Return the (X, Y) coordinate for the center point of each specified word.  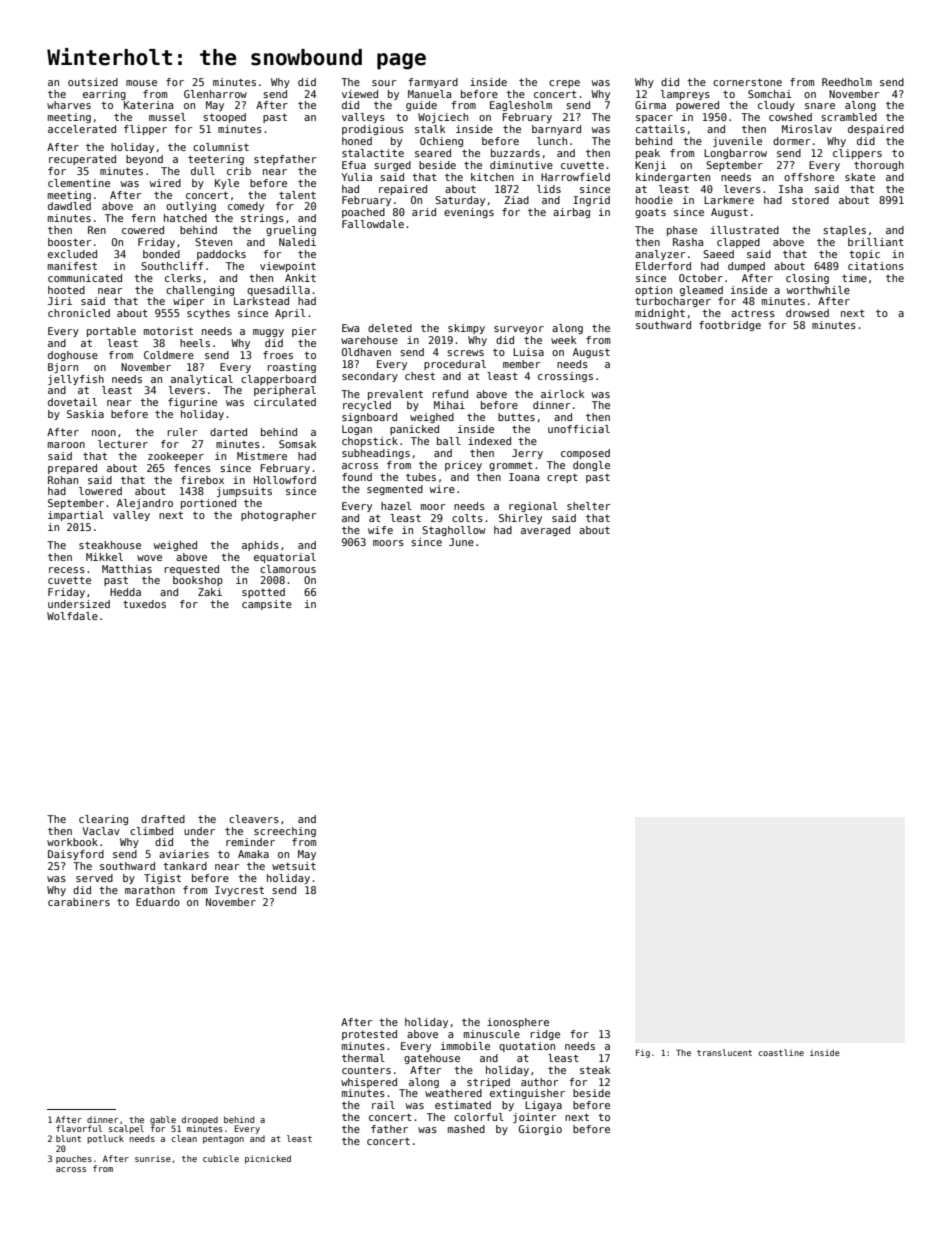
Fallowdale (373, 224)
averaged (545, 531)
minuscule (492, 1034)
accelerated (82, 129)
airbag (571, 213)
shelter (588, 506)
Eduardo (158, 902)
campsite (267, 605)
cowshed (790, 117)
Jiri (60, 301)
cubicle (221, 1158)
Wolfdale (72, 616)
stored (810, 200)
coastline (781, 1052)
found (357, 477)
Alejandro (145, 504)
